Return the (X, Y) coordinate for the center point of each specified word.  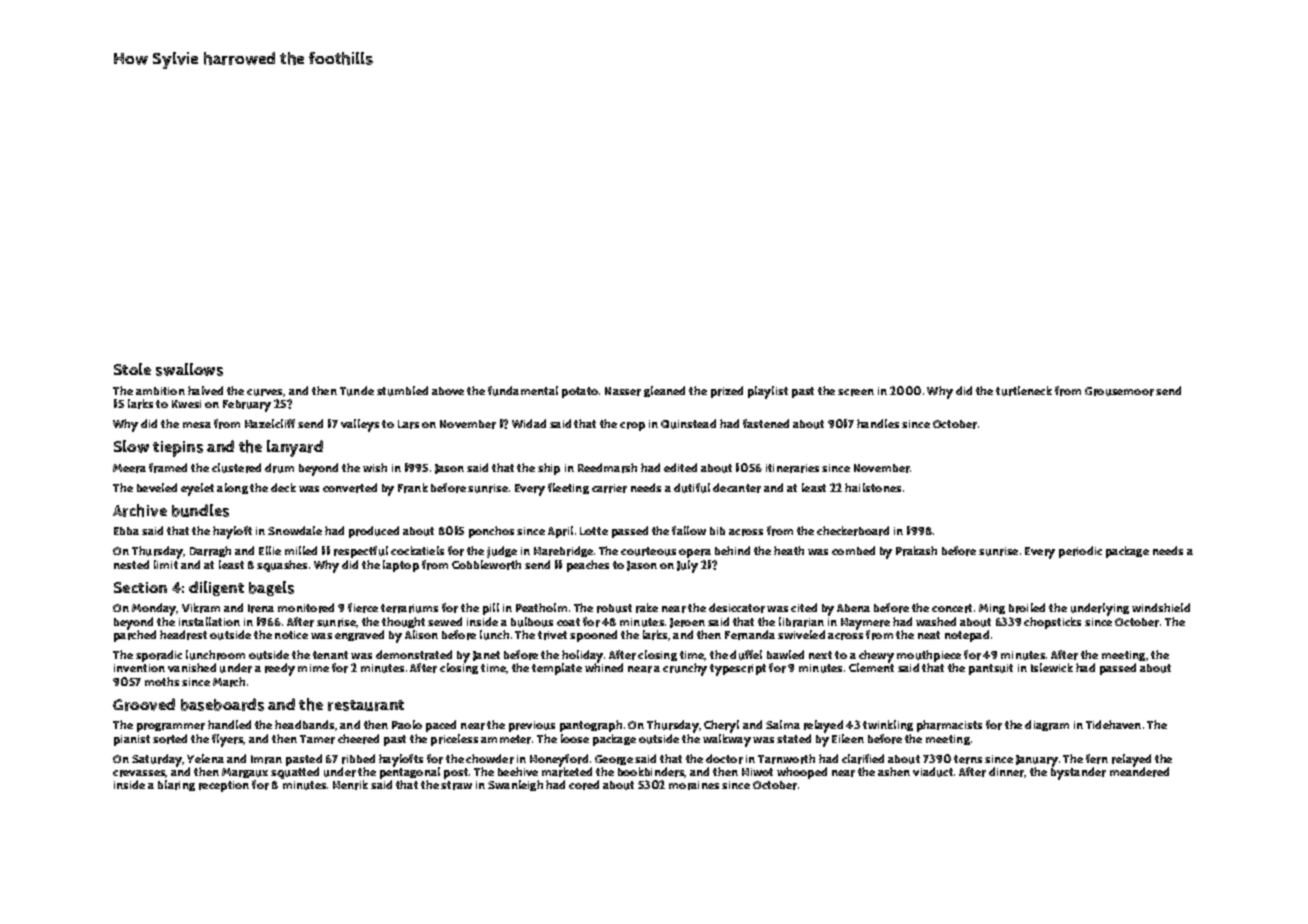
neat (929, 635)
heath (789, 550)
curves (265, 393)
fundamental (523, 391)
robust (614, 608)
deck (283, 487)
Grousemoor (1119, 391)
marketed (567, 772)
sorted (170, 739)
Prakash (916, 551)
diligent (216, 588)
